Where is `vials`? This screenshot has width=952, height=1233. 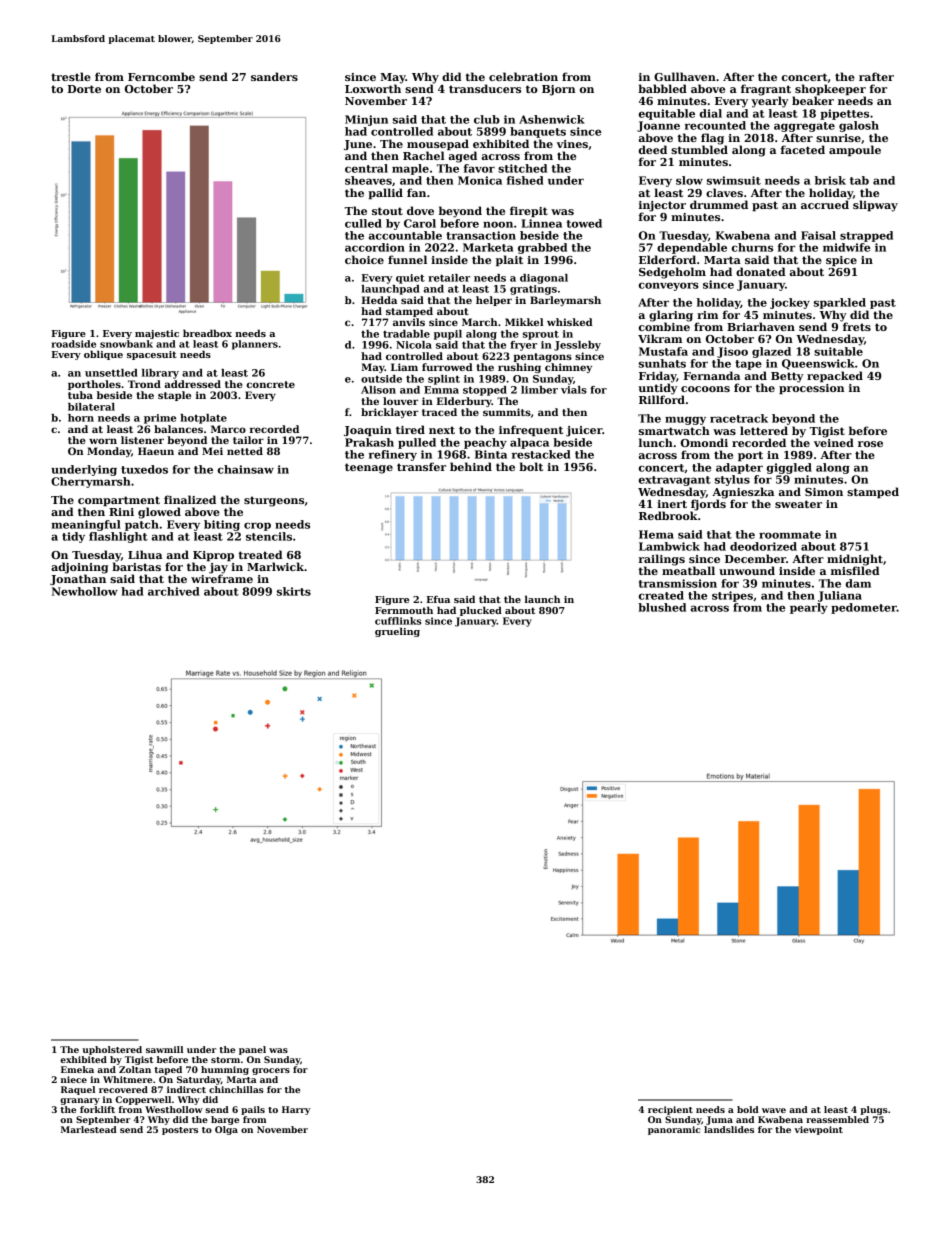 vials is located at coordinates (574, 390).
